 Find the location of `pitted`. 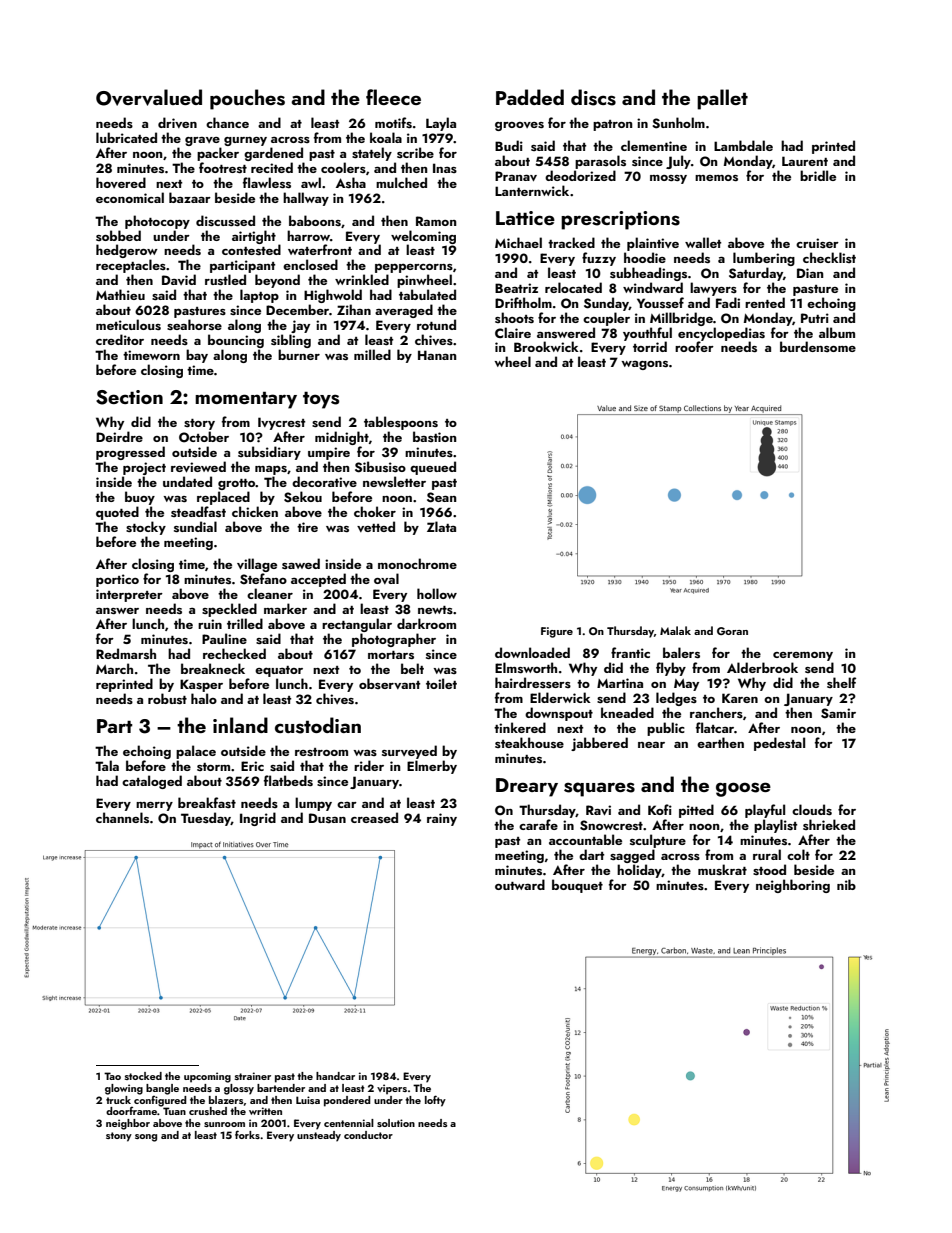

pitted is located at coordinates (696, 811).
